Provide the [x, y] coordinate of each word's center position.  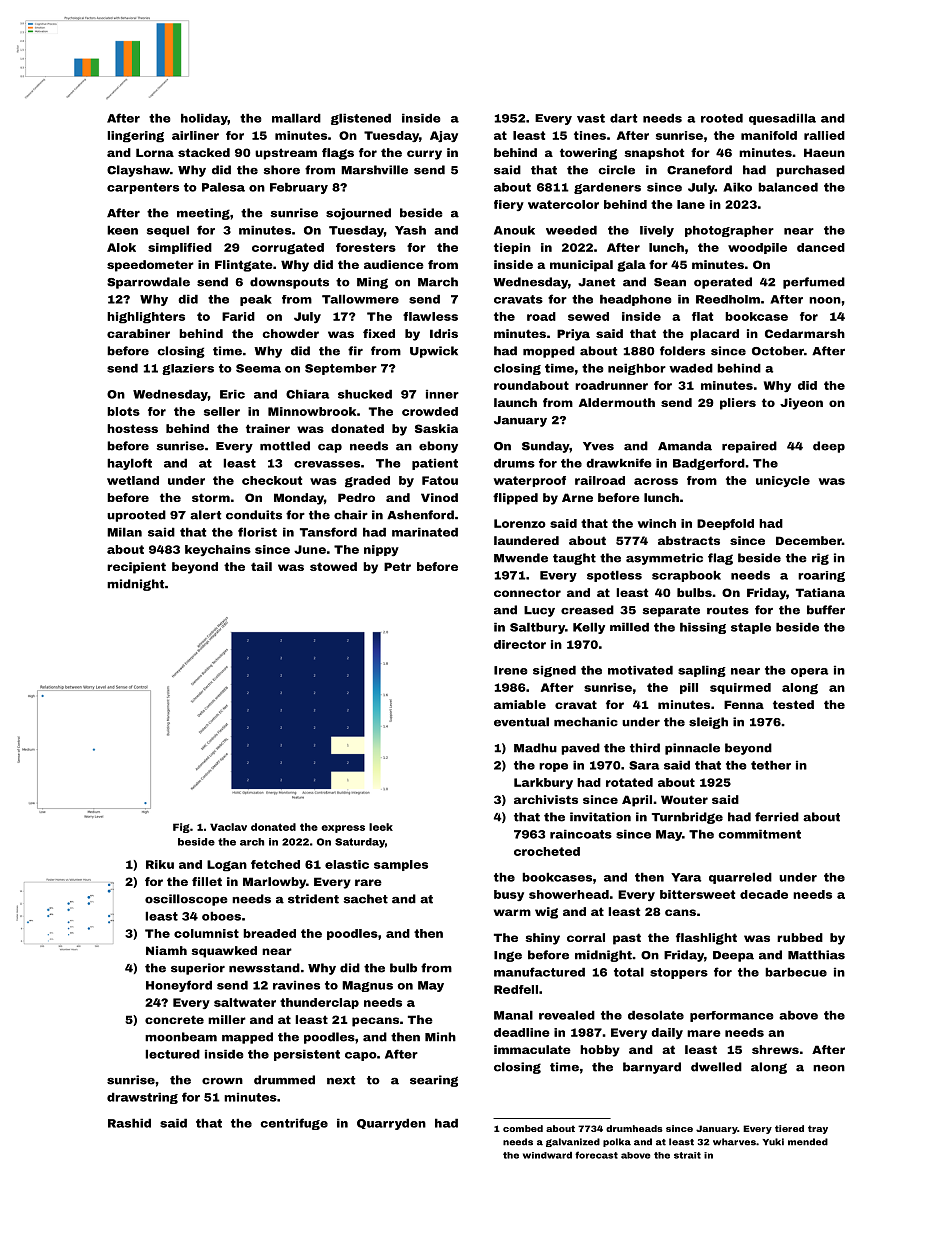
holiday [204, 119]
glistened [361, 119]
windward [547, 1155]
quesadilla [782, 119]
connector [527, 592]
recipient [136, 568]
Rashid [129, 1123]
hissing [703, 628]
